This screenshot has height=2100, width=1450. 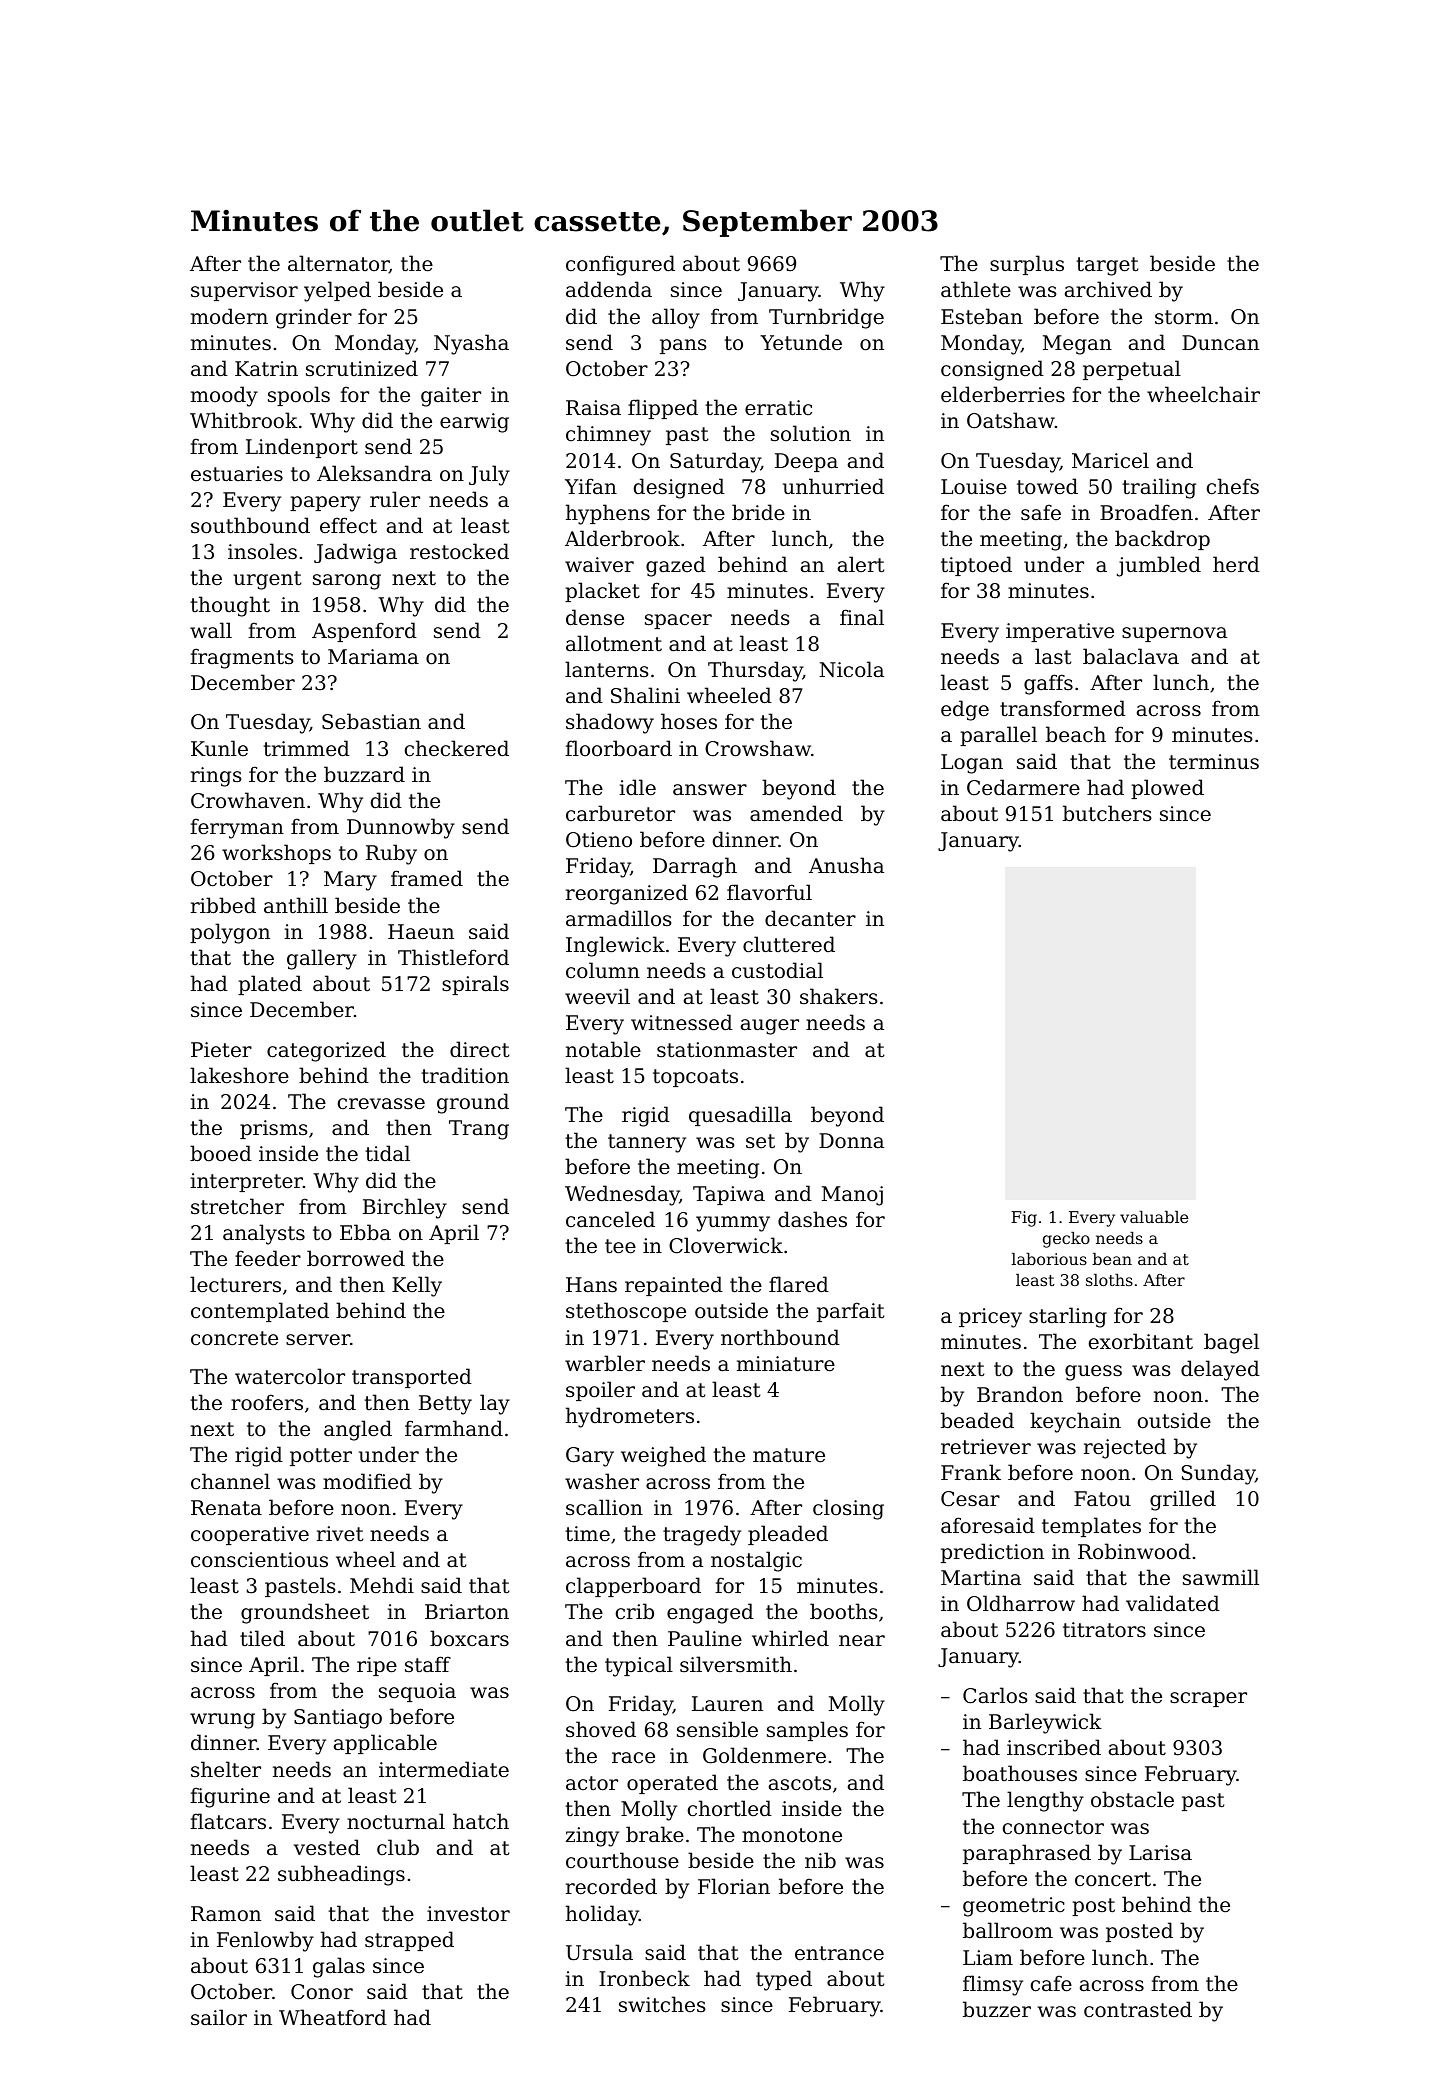 What do you see at coordinates (259, 1560) in the screenshot?
I see `conscientious` at bounding box center [259, 1560].
